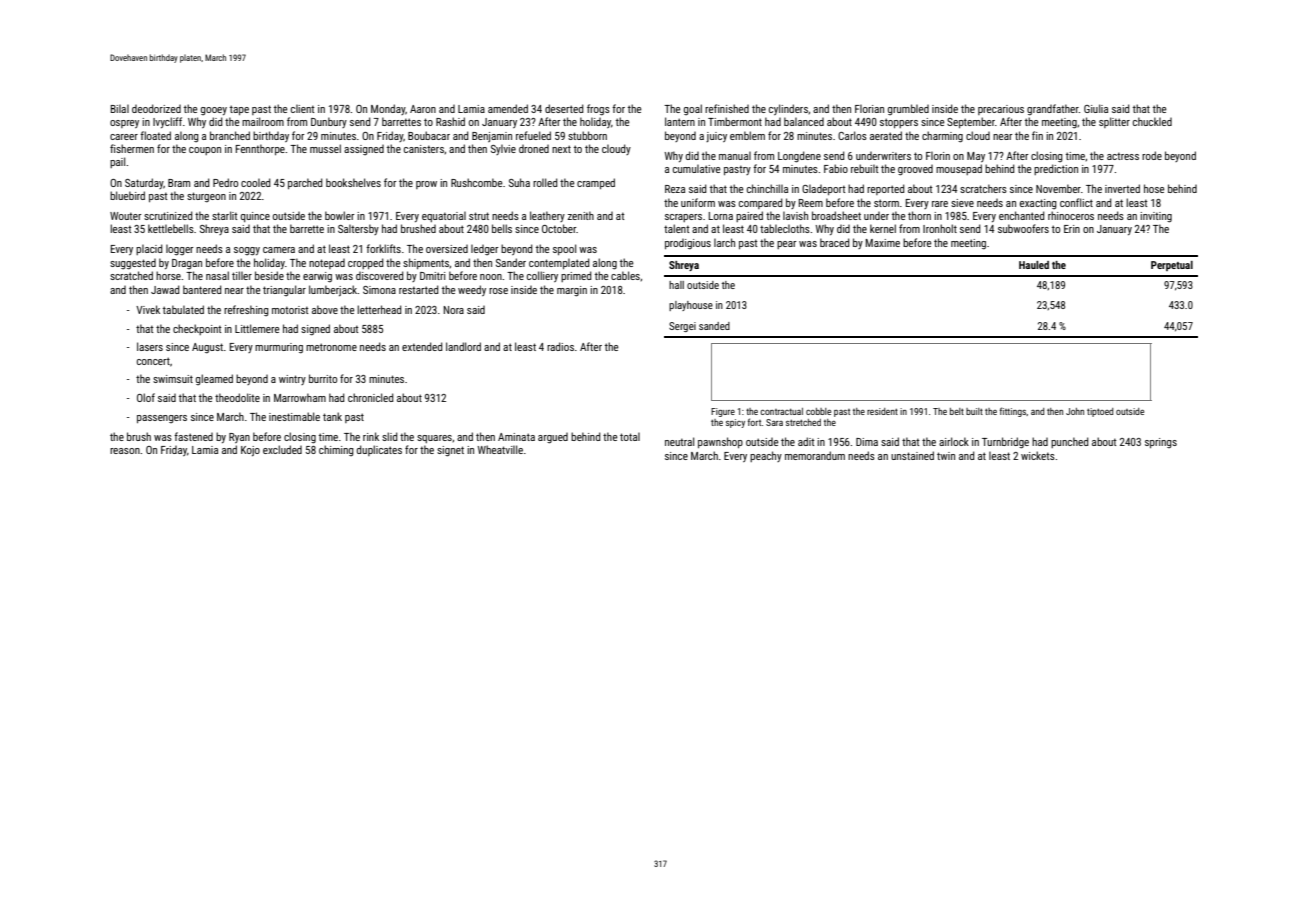  What do you see at coordinates (450, 451) in the screenshot?
I see `signet` at bounding box center [450, 451].
